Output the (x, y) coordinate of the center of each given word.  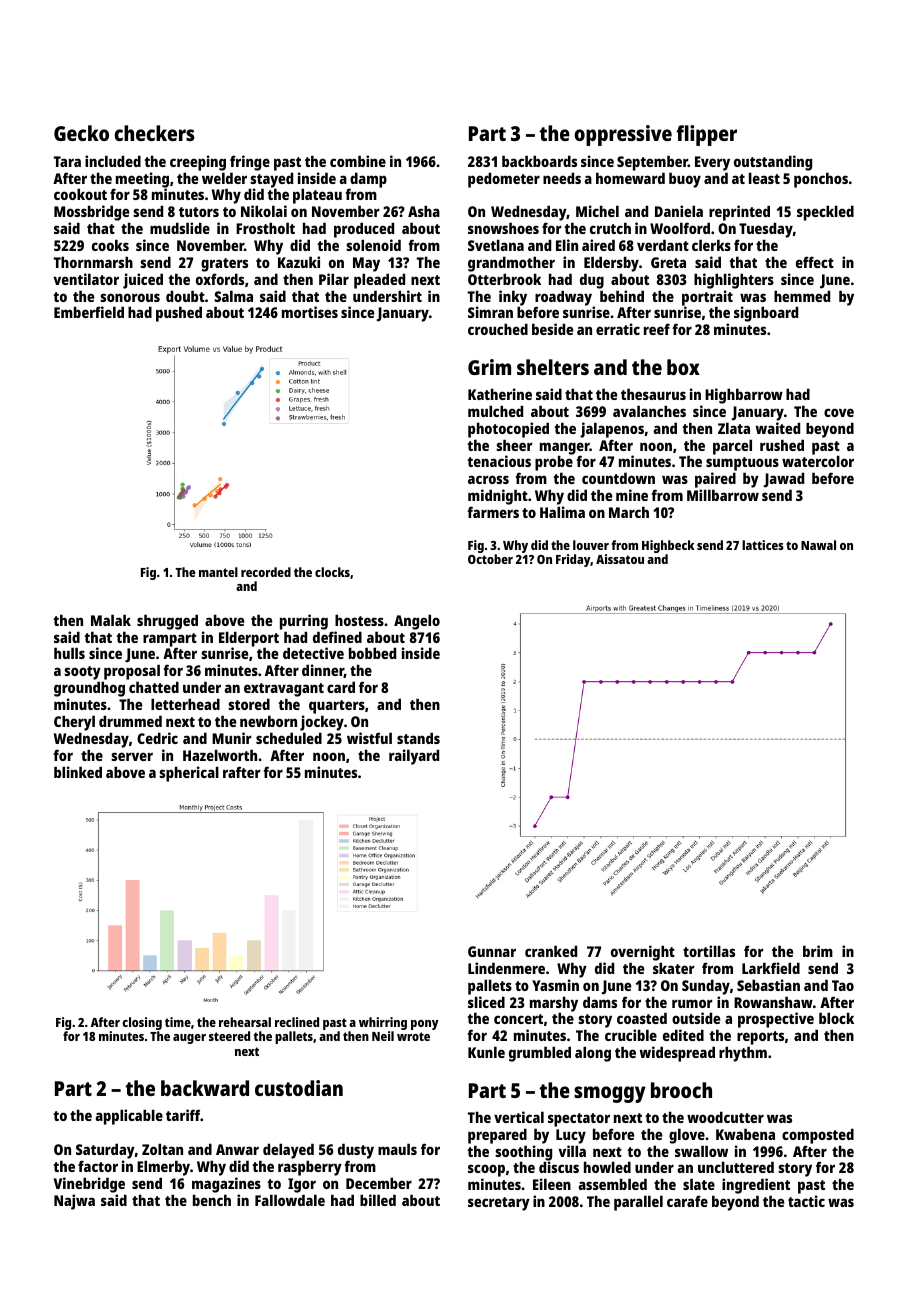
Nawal (818, 545)
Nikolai (264, 211)
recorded (266, 572)
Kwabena (745, 1134)
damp (368, 180)
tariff (183, 1115)
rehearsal (245, 1022)
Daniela (679, 211)
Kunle (486, 1052)
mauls (397, 1149)
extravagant (284, 690)
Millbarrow (723, 495)
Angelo (417, 622)
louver (591, 545)
